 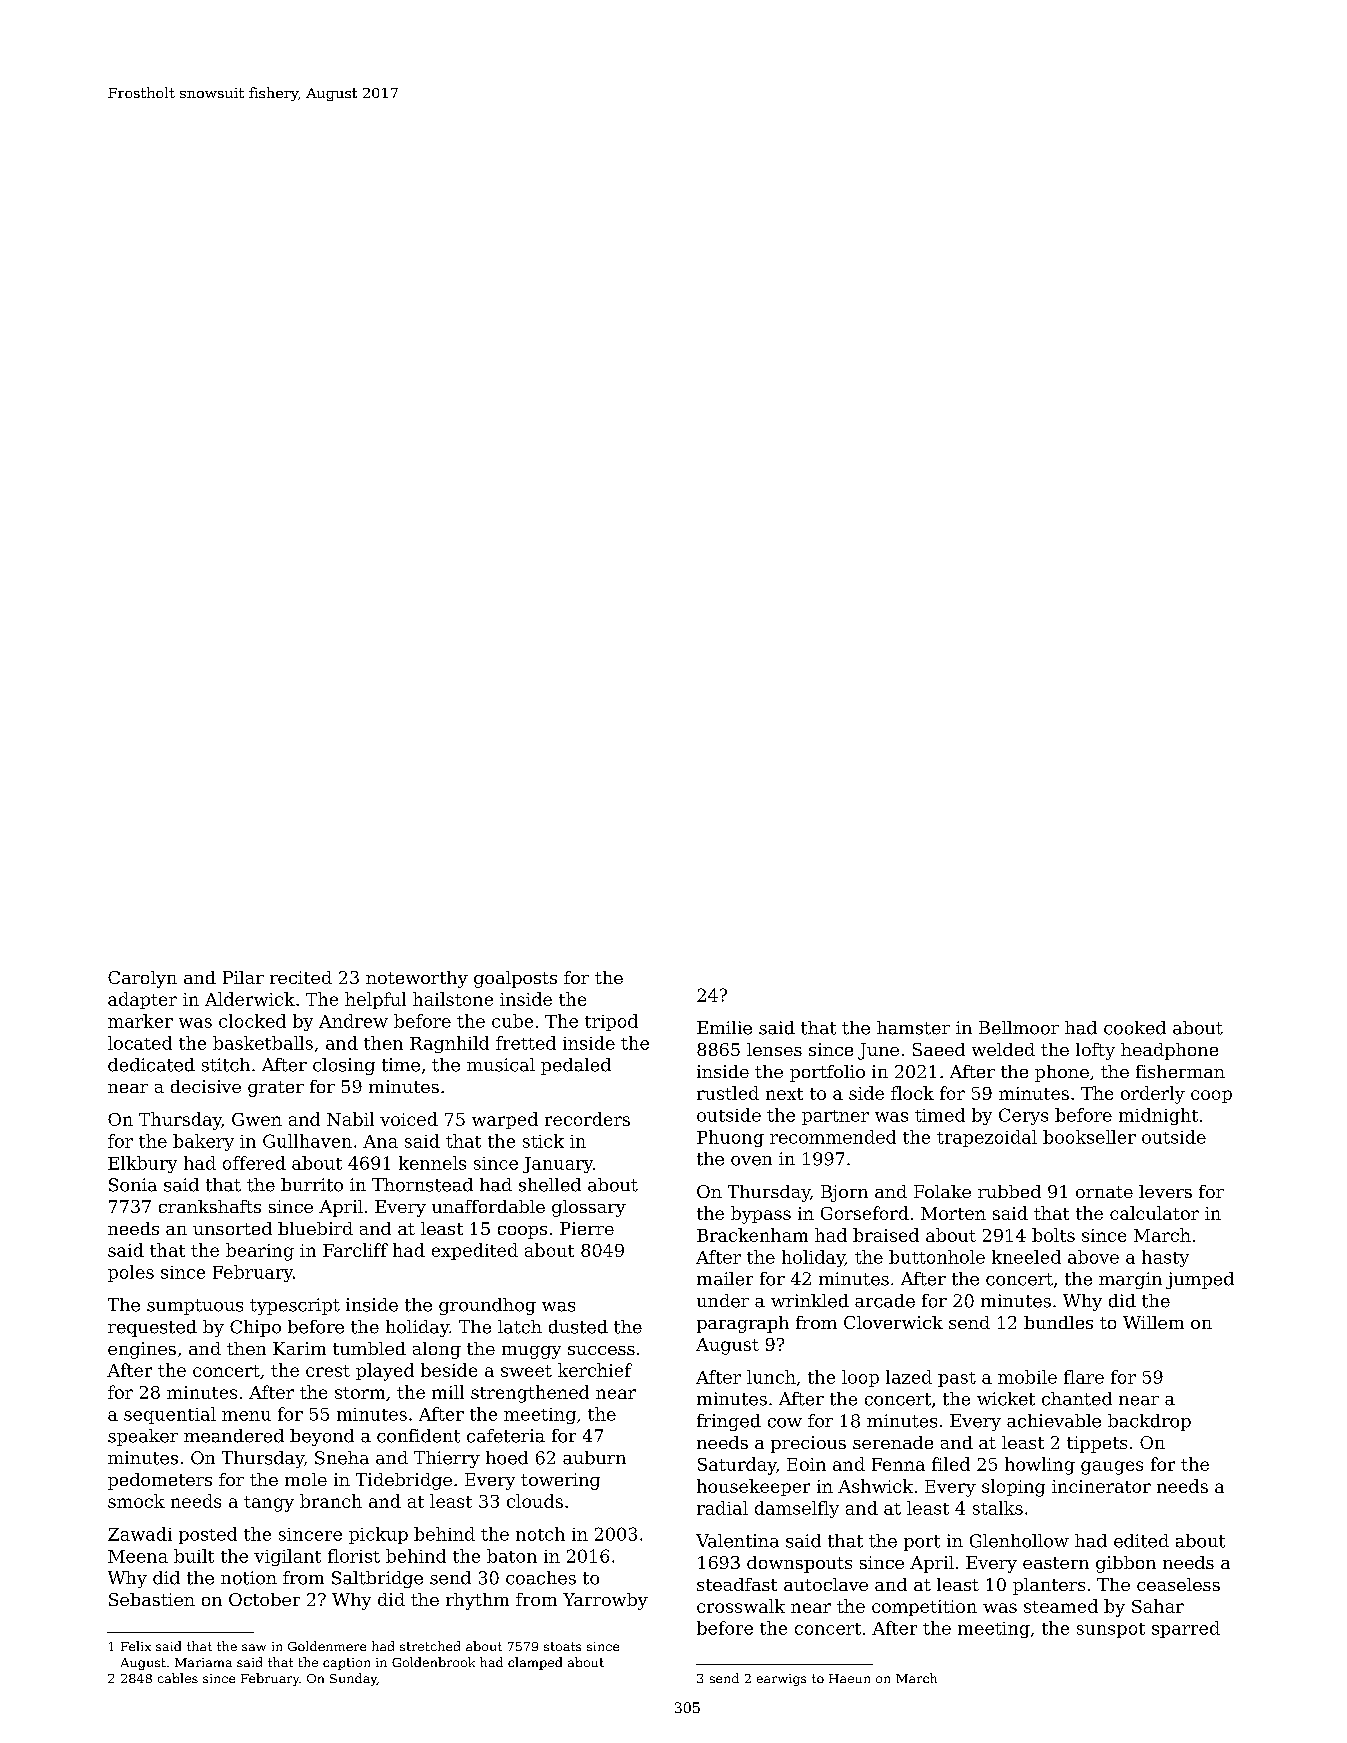 I want to click on Felix, so click(x=136, y=1646).
